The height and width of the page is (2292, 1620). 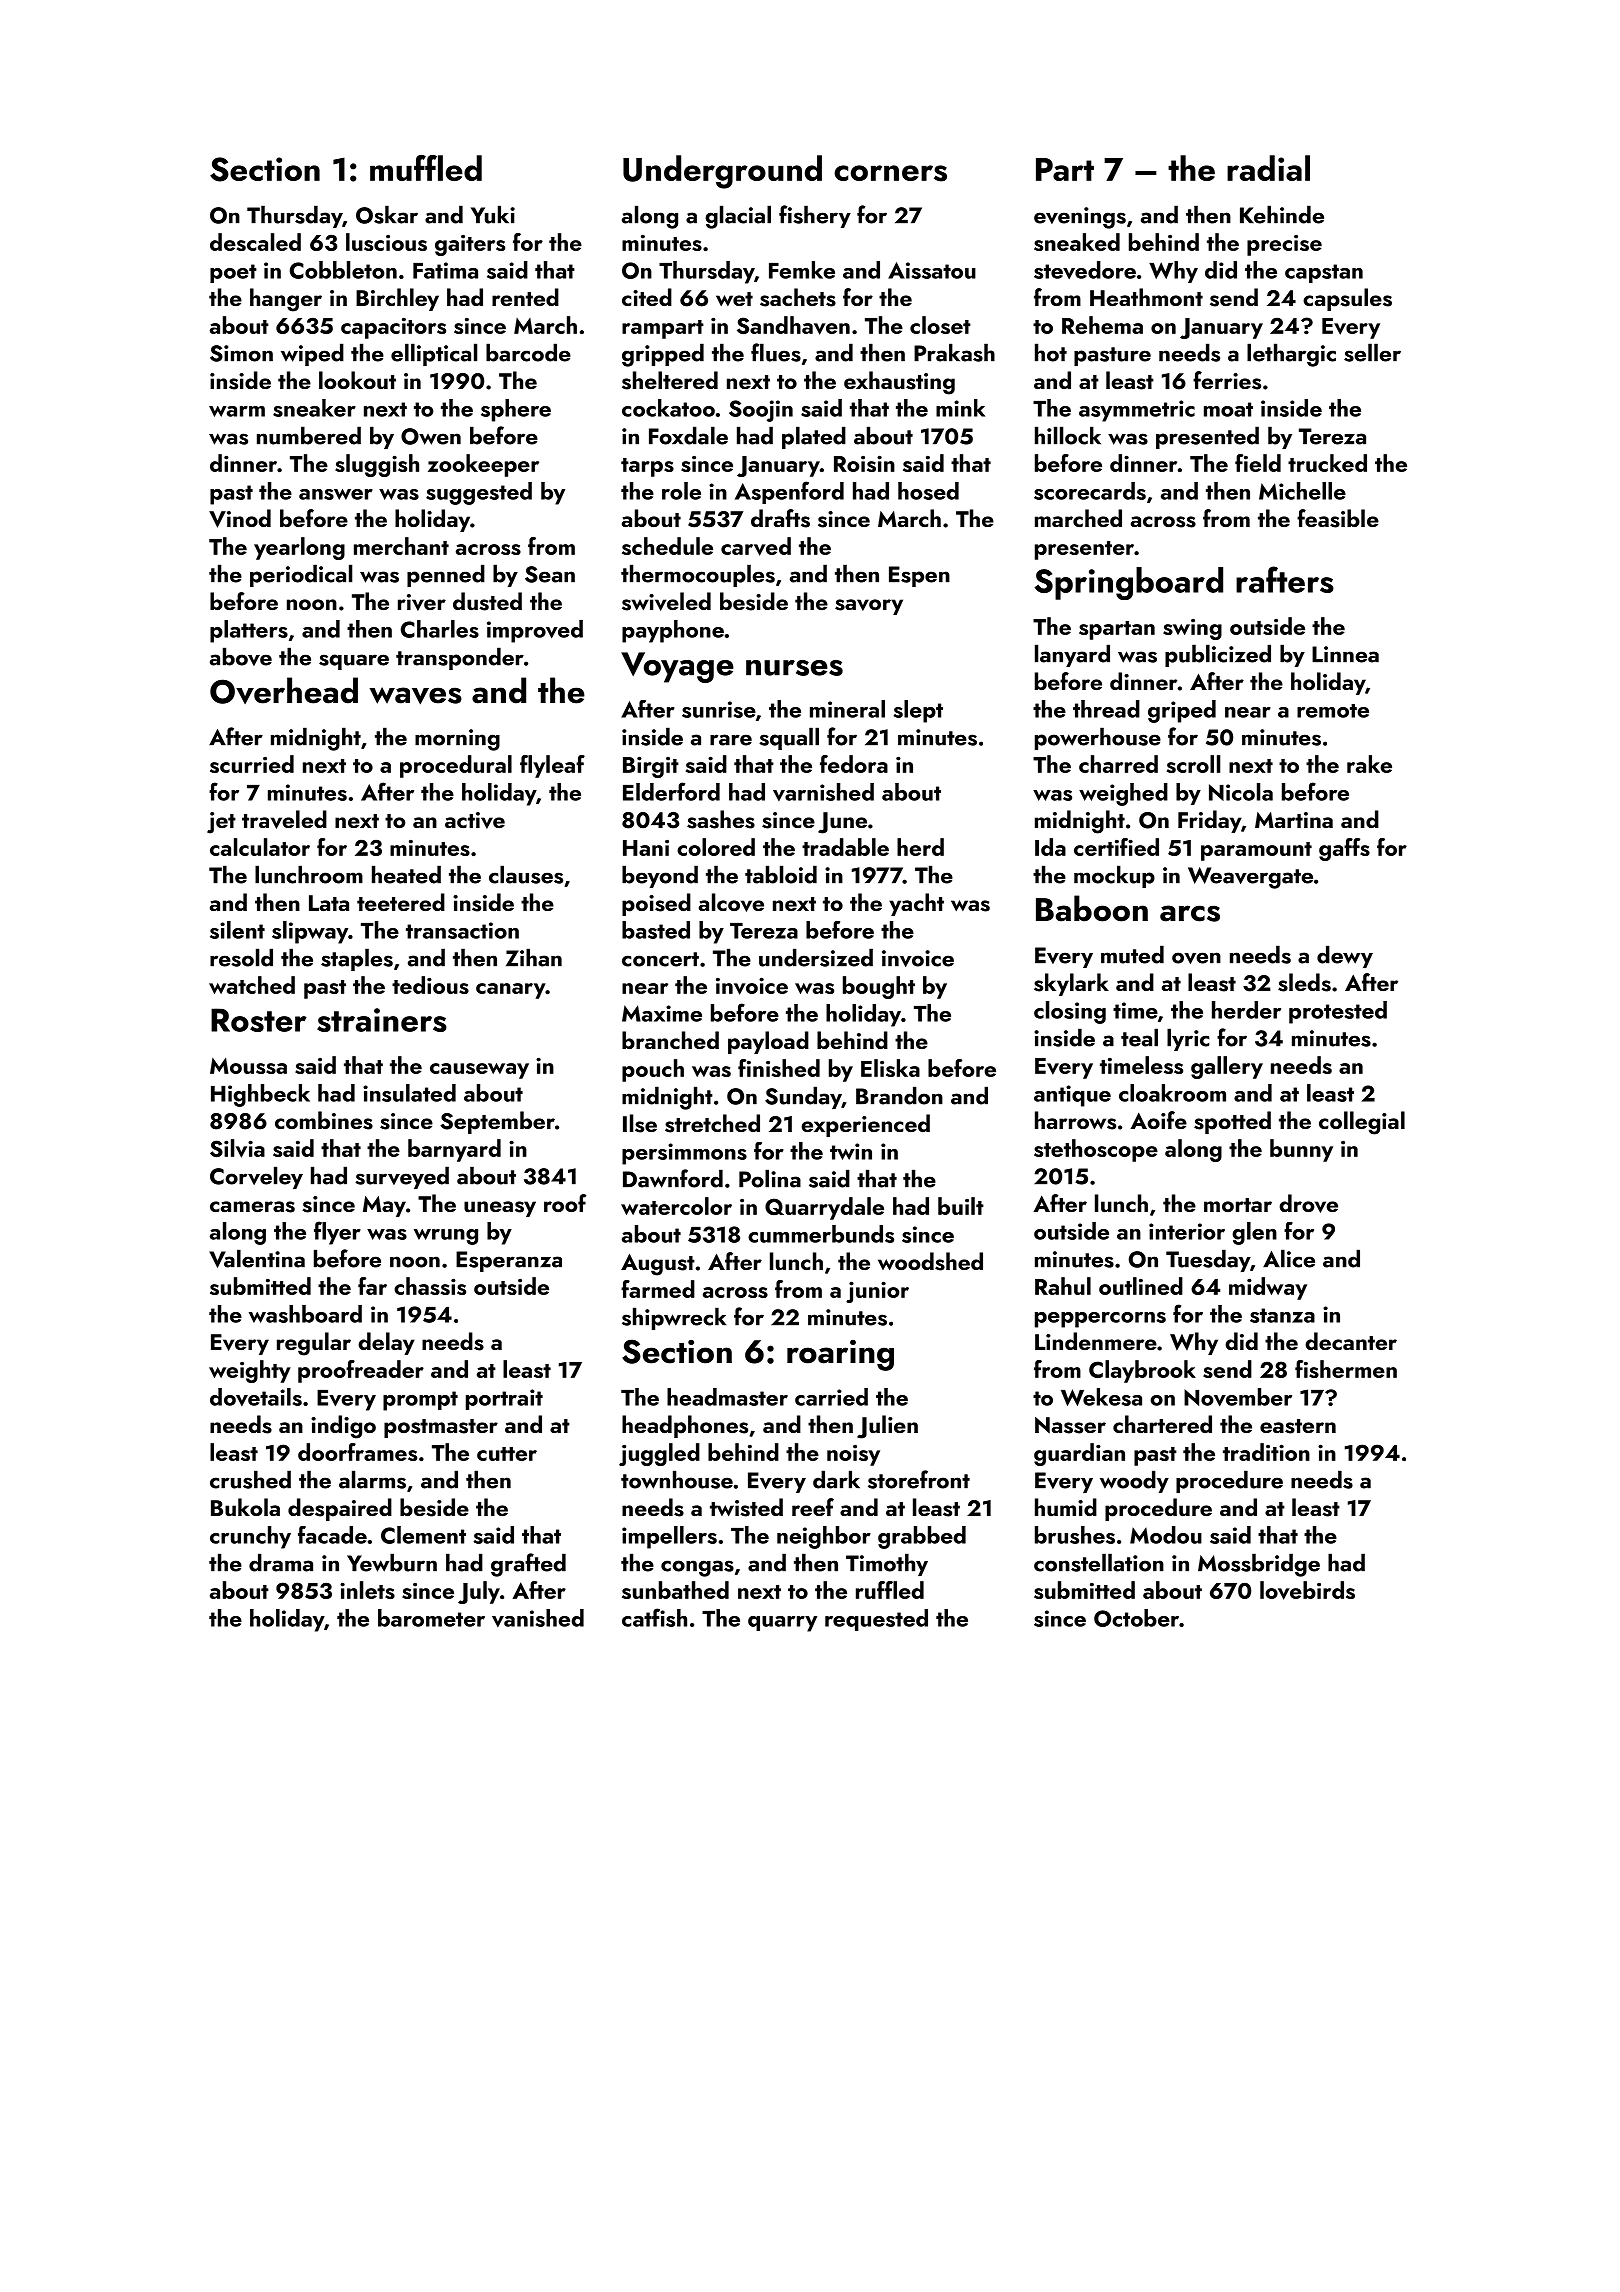 What do you see at coordinates (821, 1234) in the page?
I see `cummerbunds` at bounding box center [821, 1234].
